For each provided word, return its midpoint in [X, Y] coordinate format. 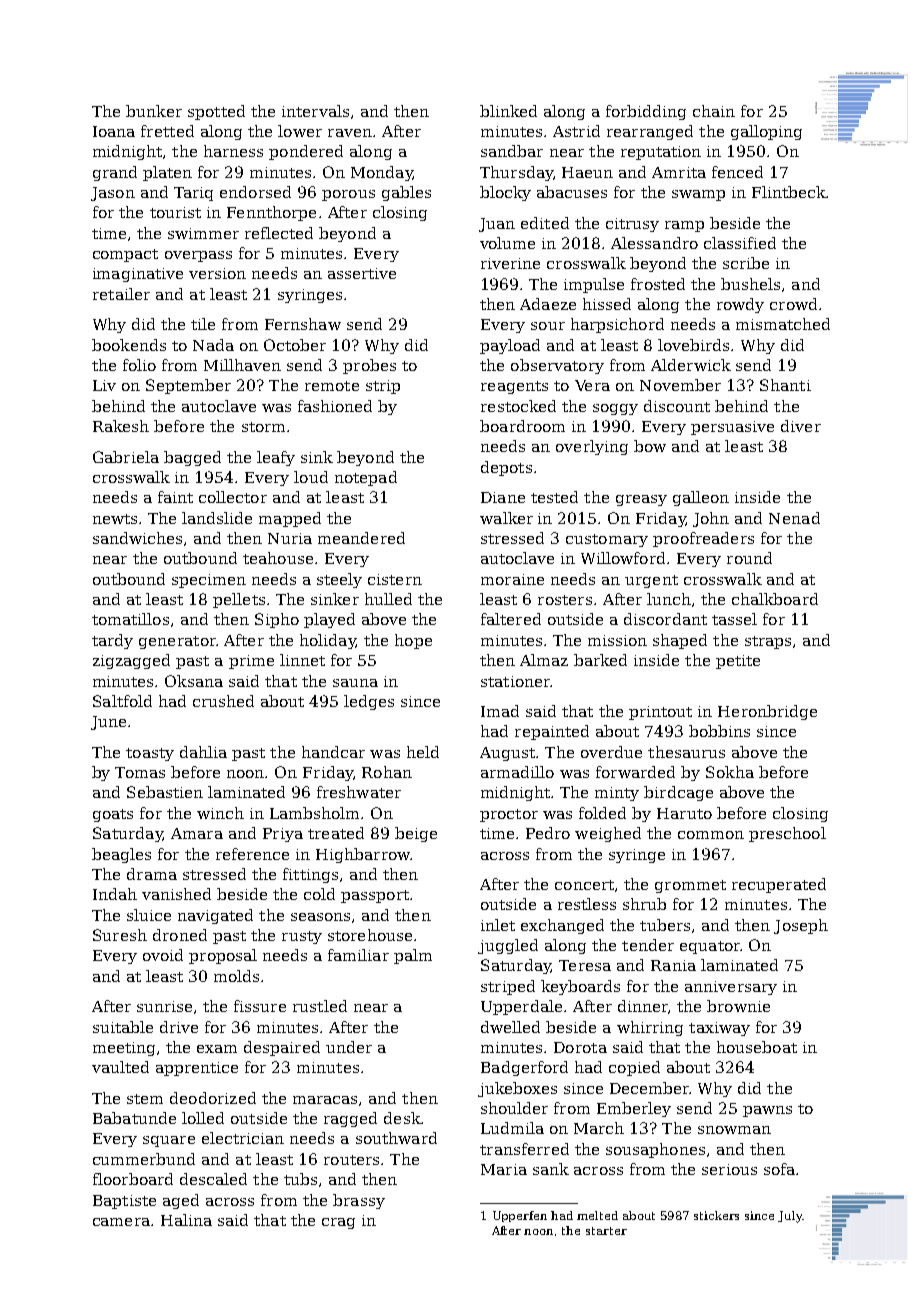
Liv [104, 385]
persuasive [732, 428]
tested [554, 497]
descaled [213, 1179]
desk [402, 1118]
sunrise [164, 1006]
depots [506, 468]
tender [648, 945]
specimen [209, 581]
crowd [793, 304]
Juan [497, 225]
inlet [498, 925]
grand [115, 173]
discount [677, 406]
